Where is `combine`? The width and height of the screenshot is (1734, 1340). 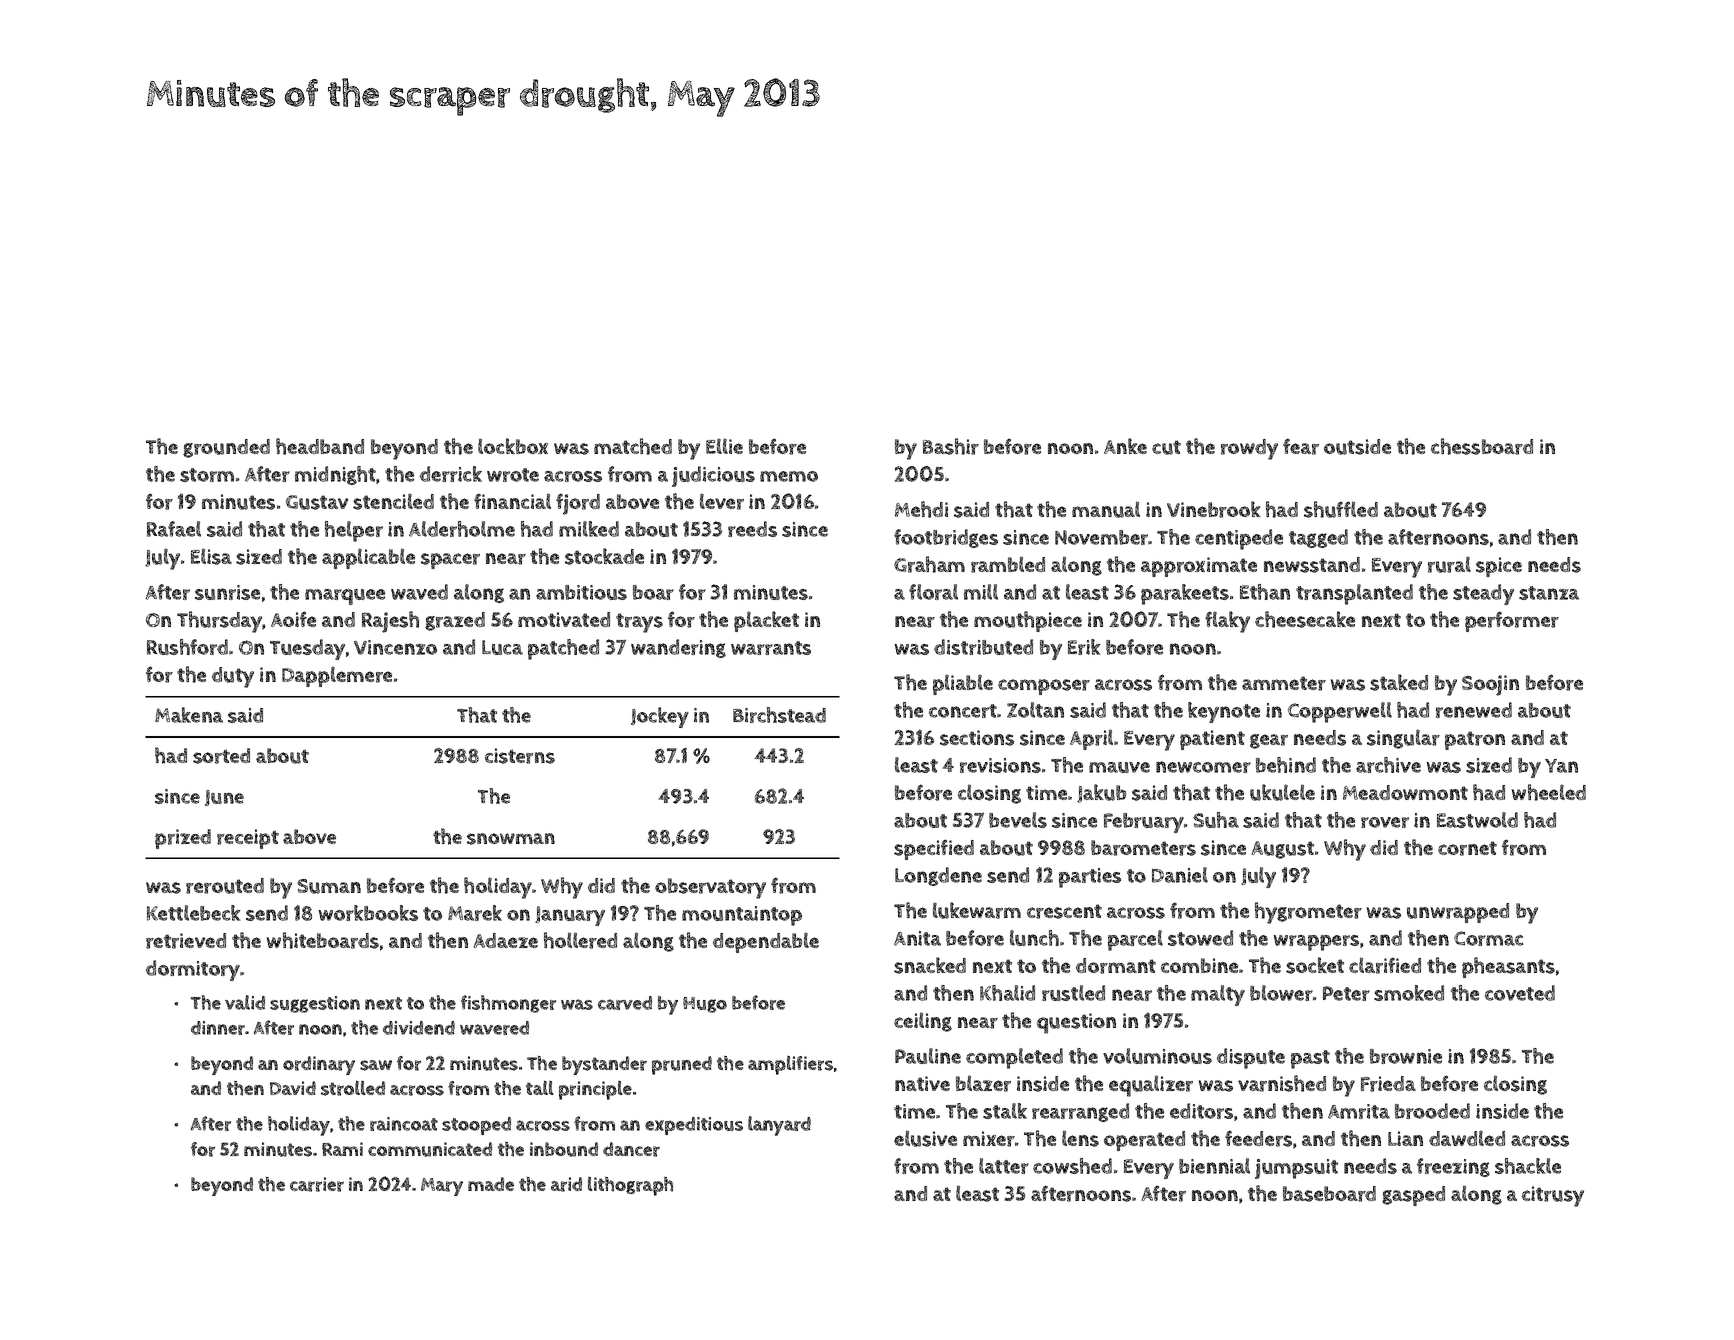 combine is located at coordinates (1199, 965).
